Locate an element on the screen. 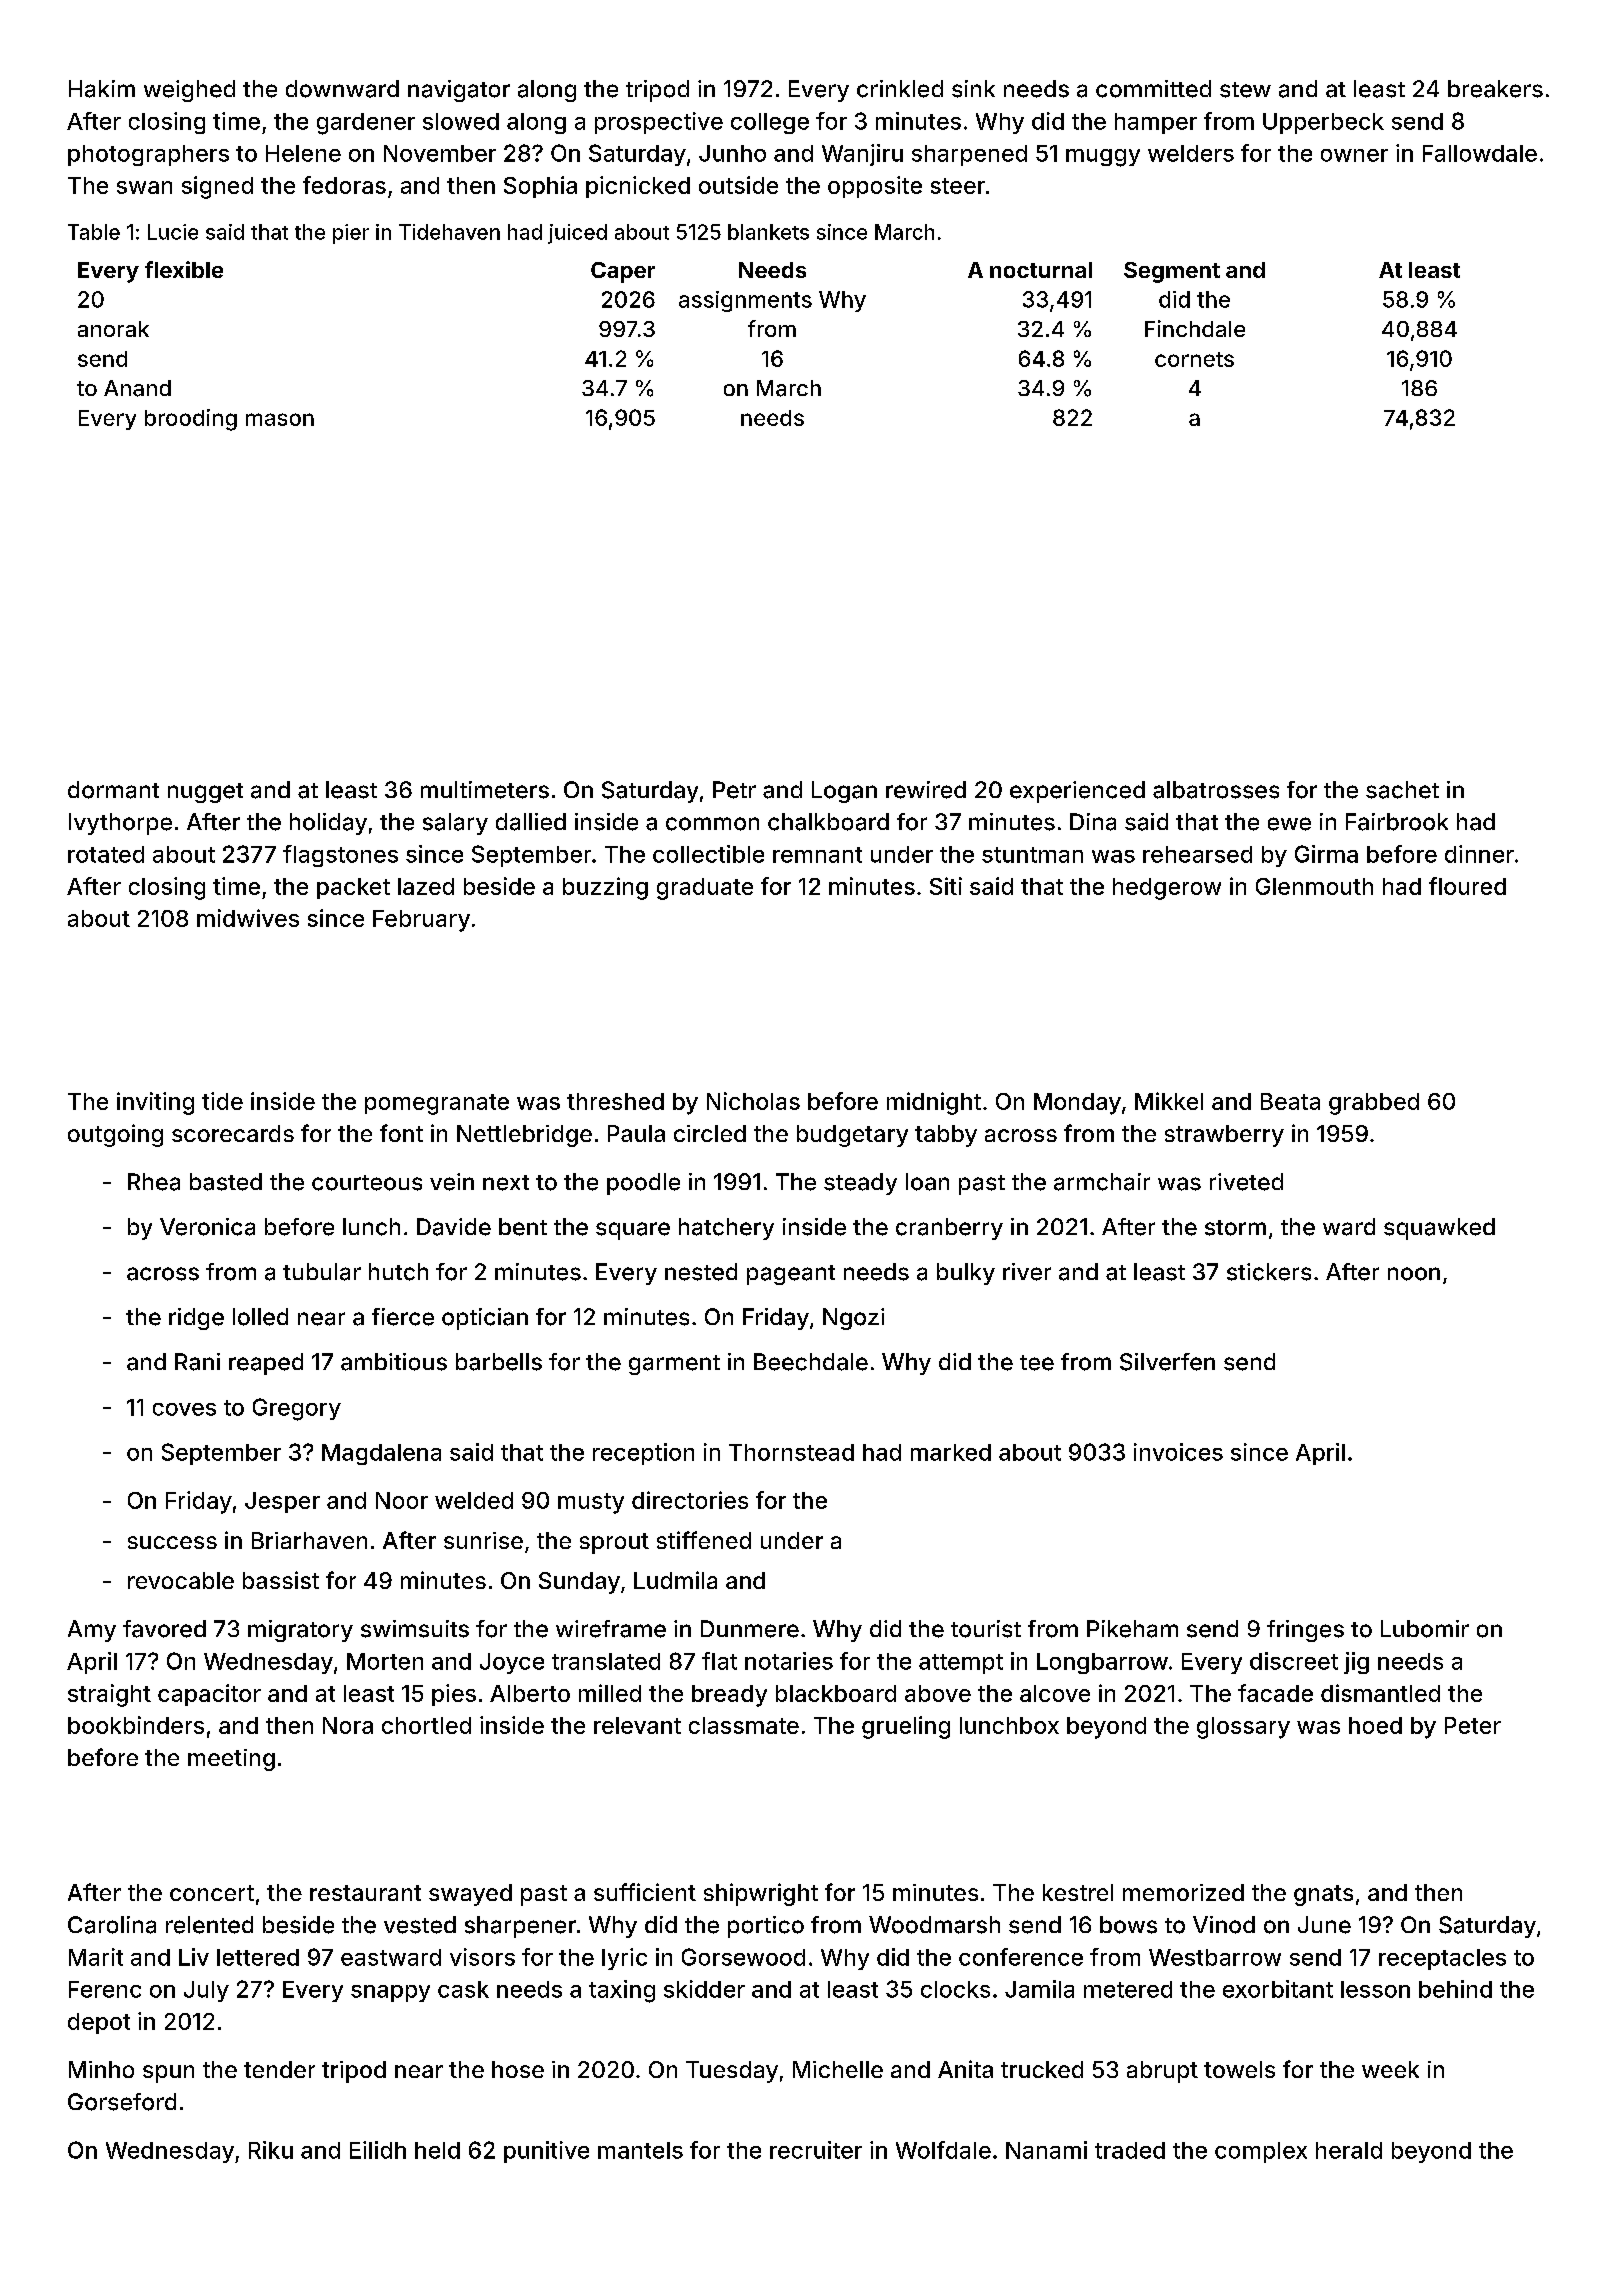 This screenshot has height=2292, width=1620. Silverfen is located at coordinates (1167, 1362).
